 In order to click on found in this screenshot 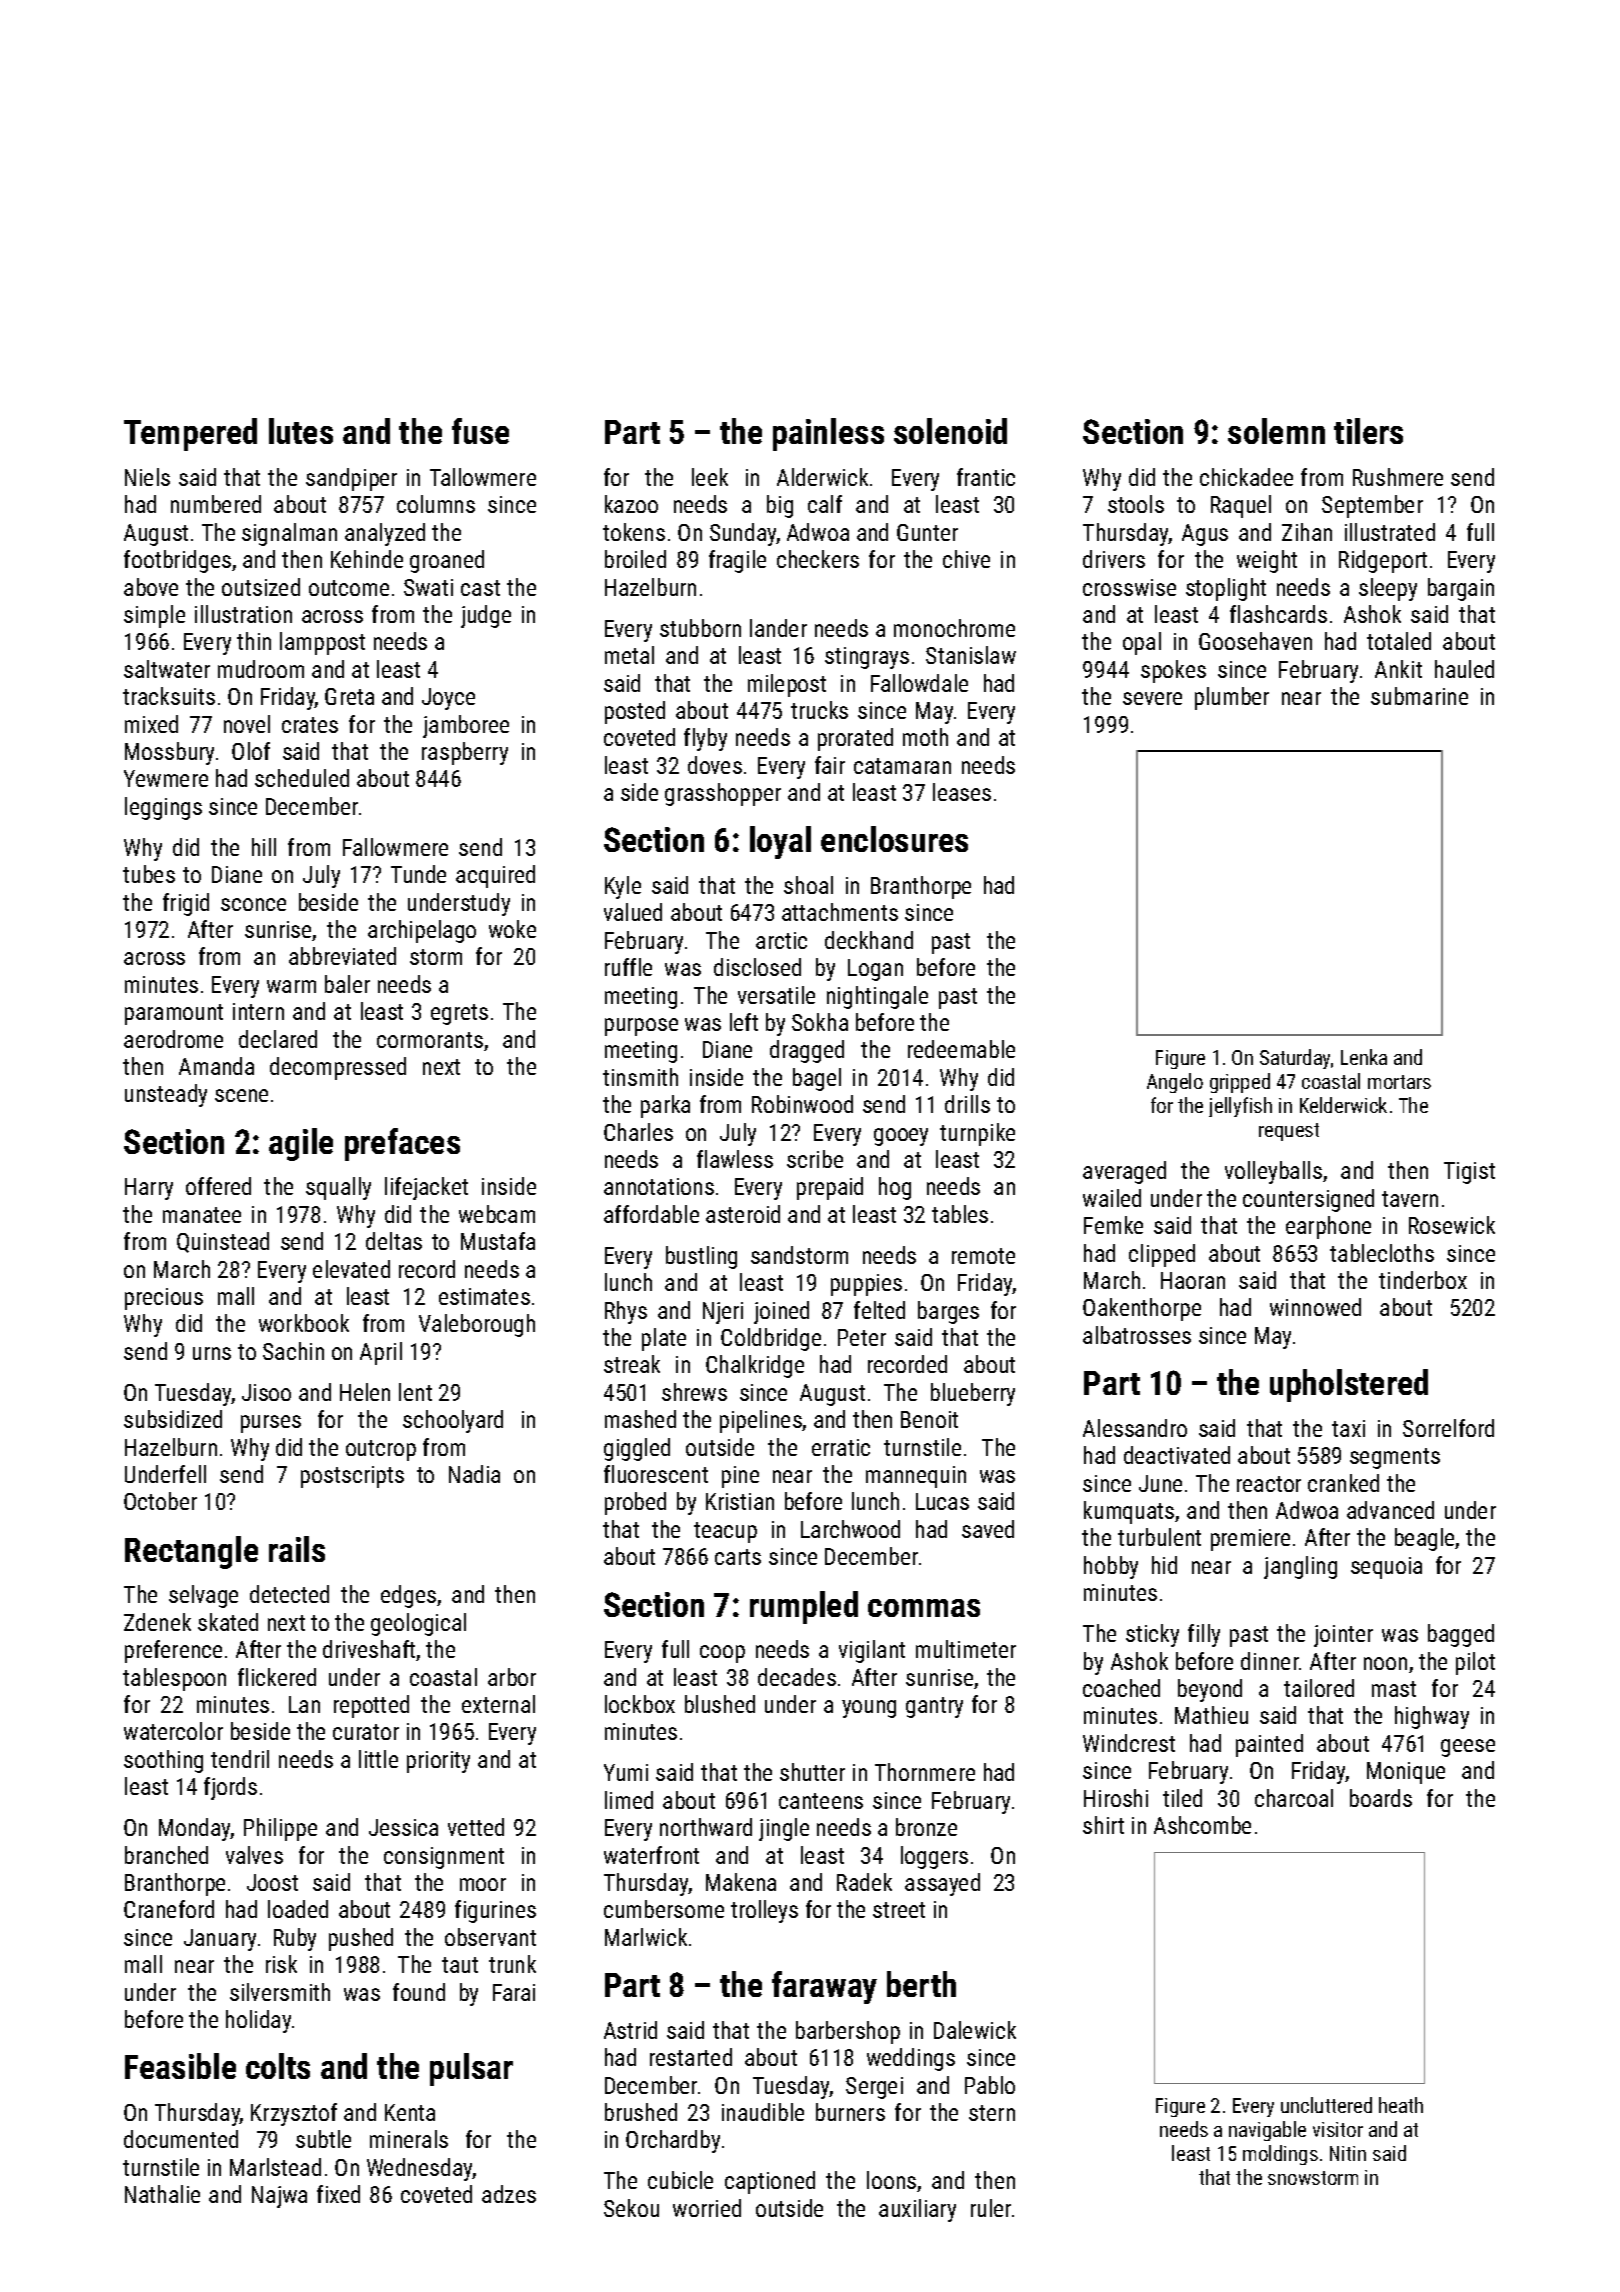, I will do `click(419, 1992)`.
